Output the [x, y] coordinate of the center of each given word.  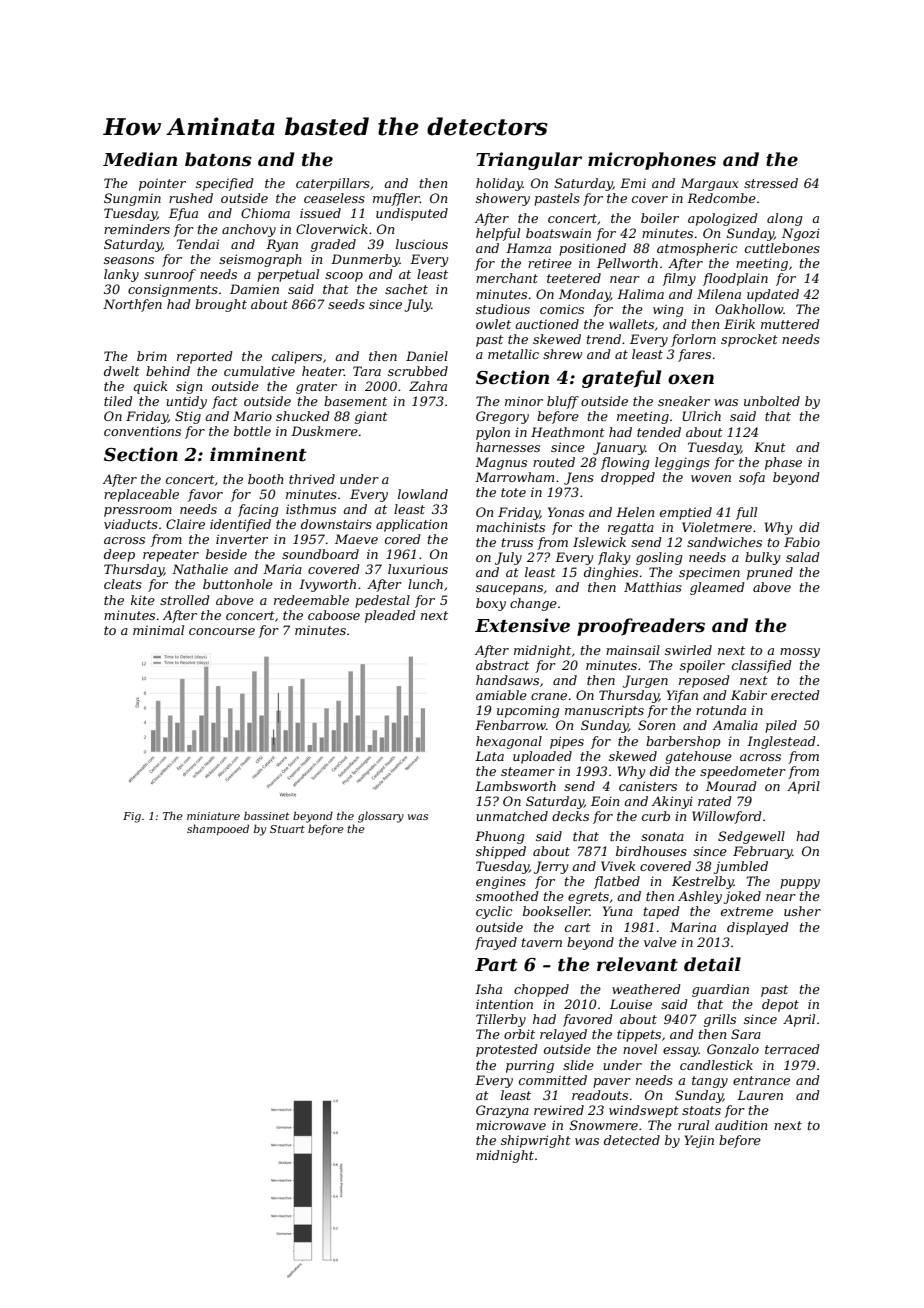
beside [226, 554]
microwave [511, 1125]
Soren [656, 725]
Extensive [522, 625]
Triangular [529, 161]
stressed [771, 183]
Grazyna [502, 1111]
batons [218, 159]
